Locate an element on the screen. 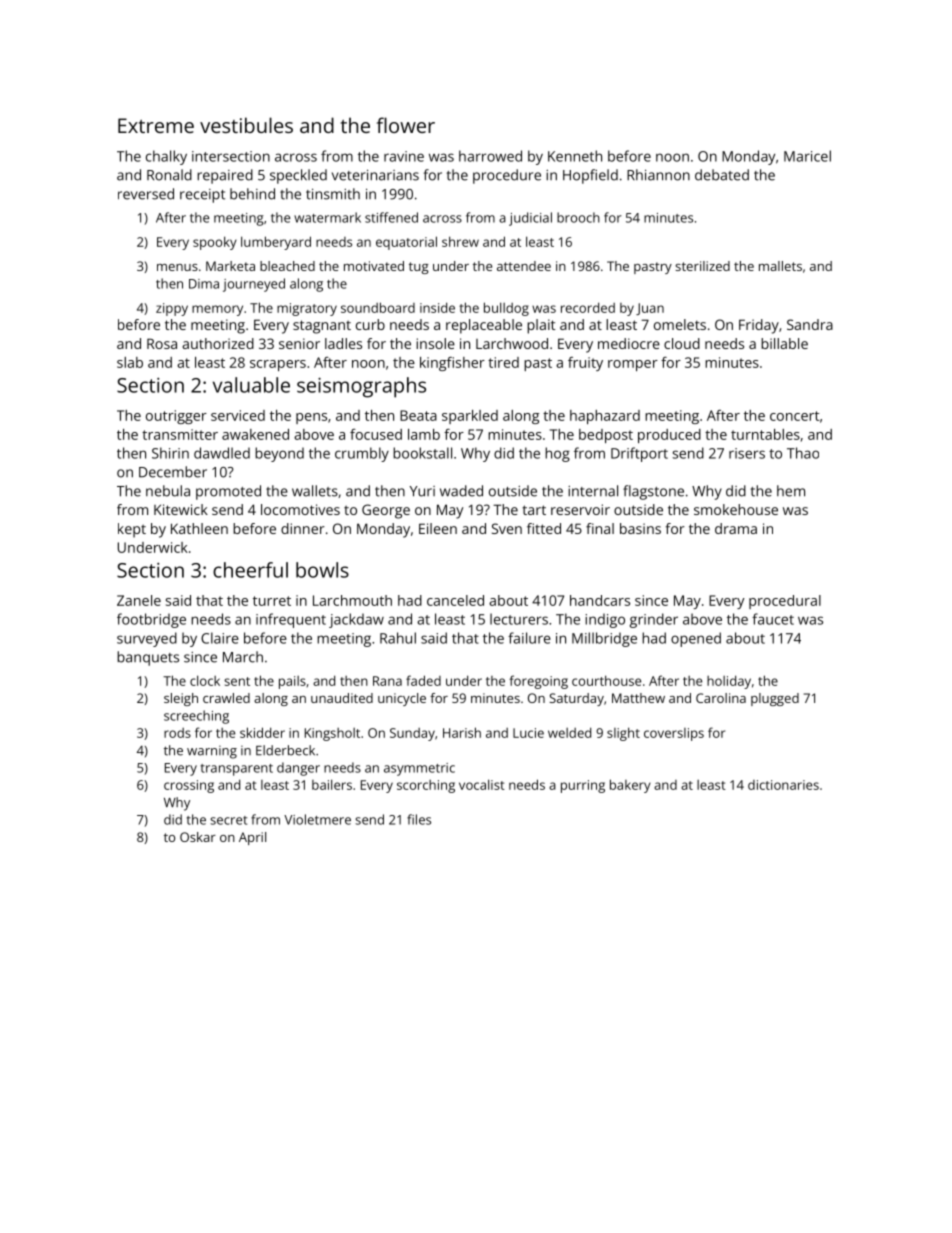 This screenshot has height=1233, width=952. faucet is located at coordinates (773, 619).
